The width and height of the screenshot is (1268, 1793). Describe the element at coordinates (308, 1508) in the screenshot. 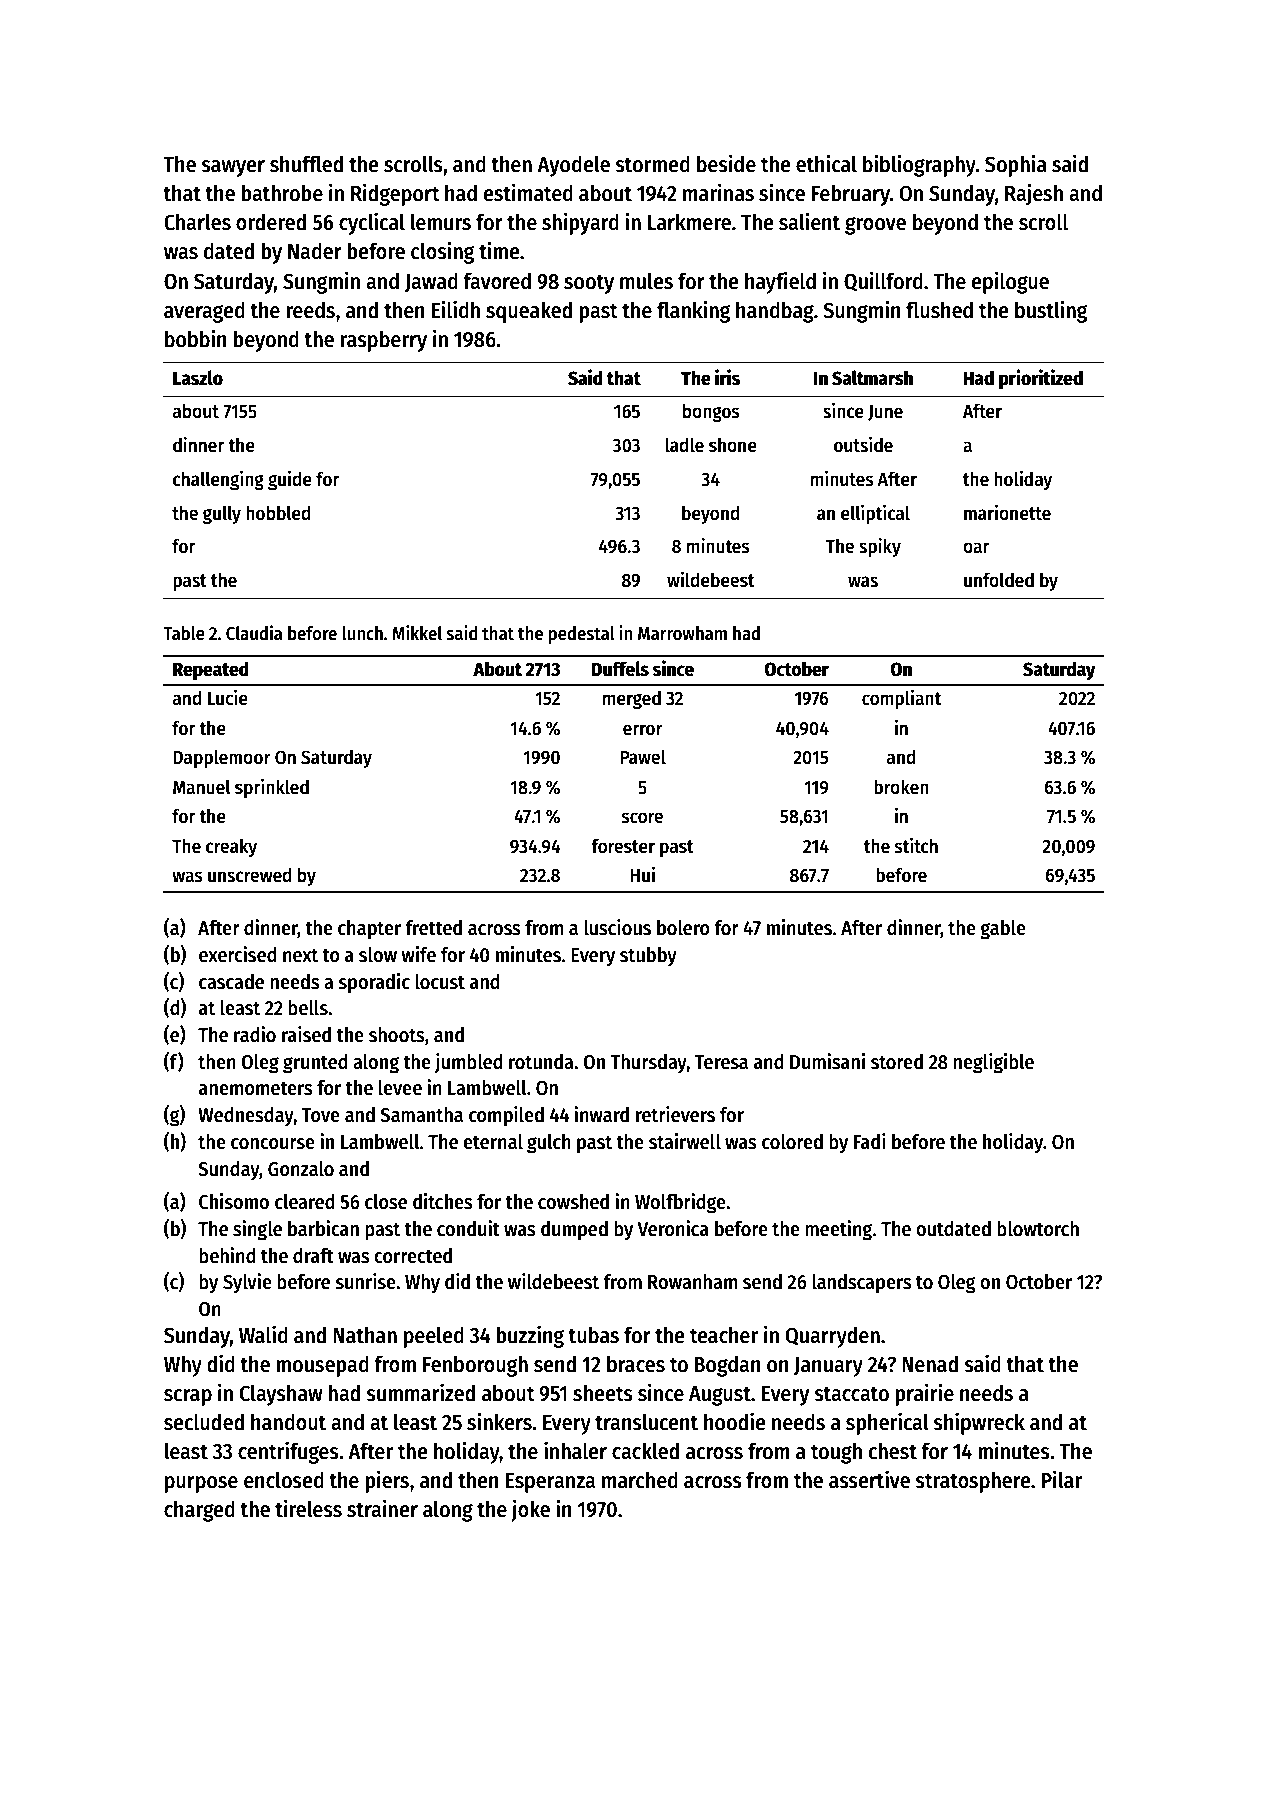

I see `tireless` at that location.
